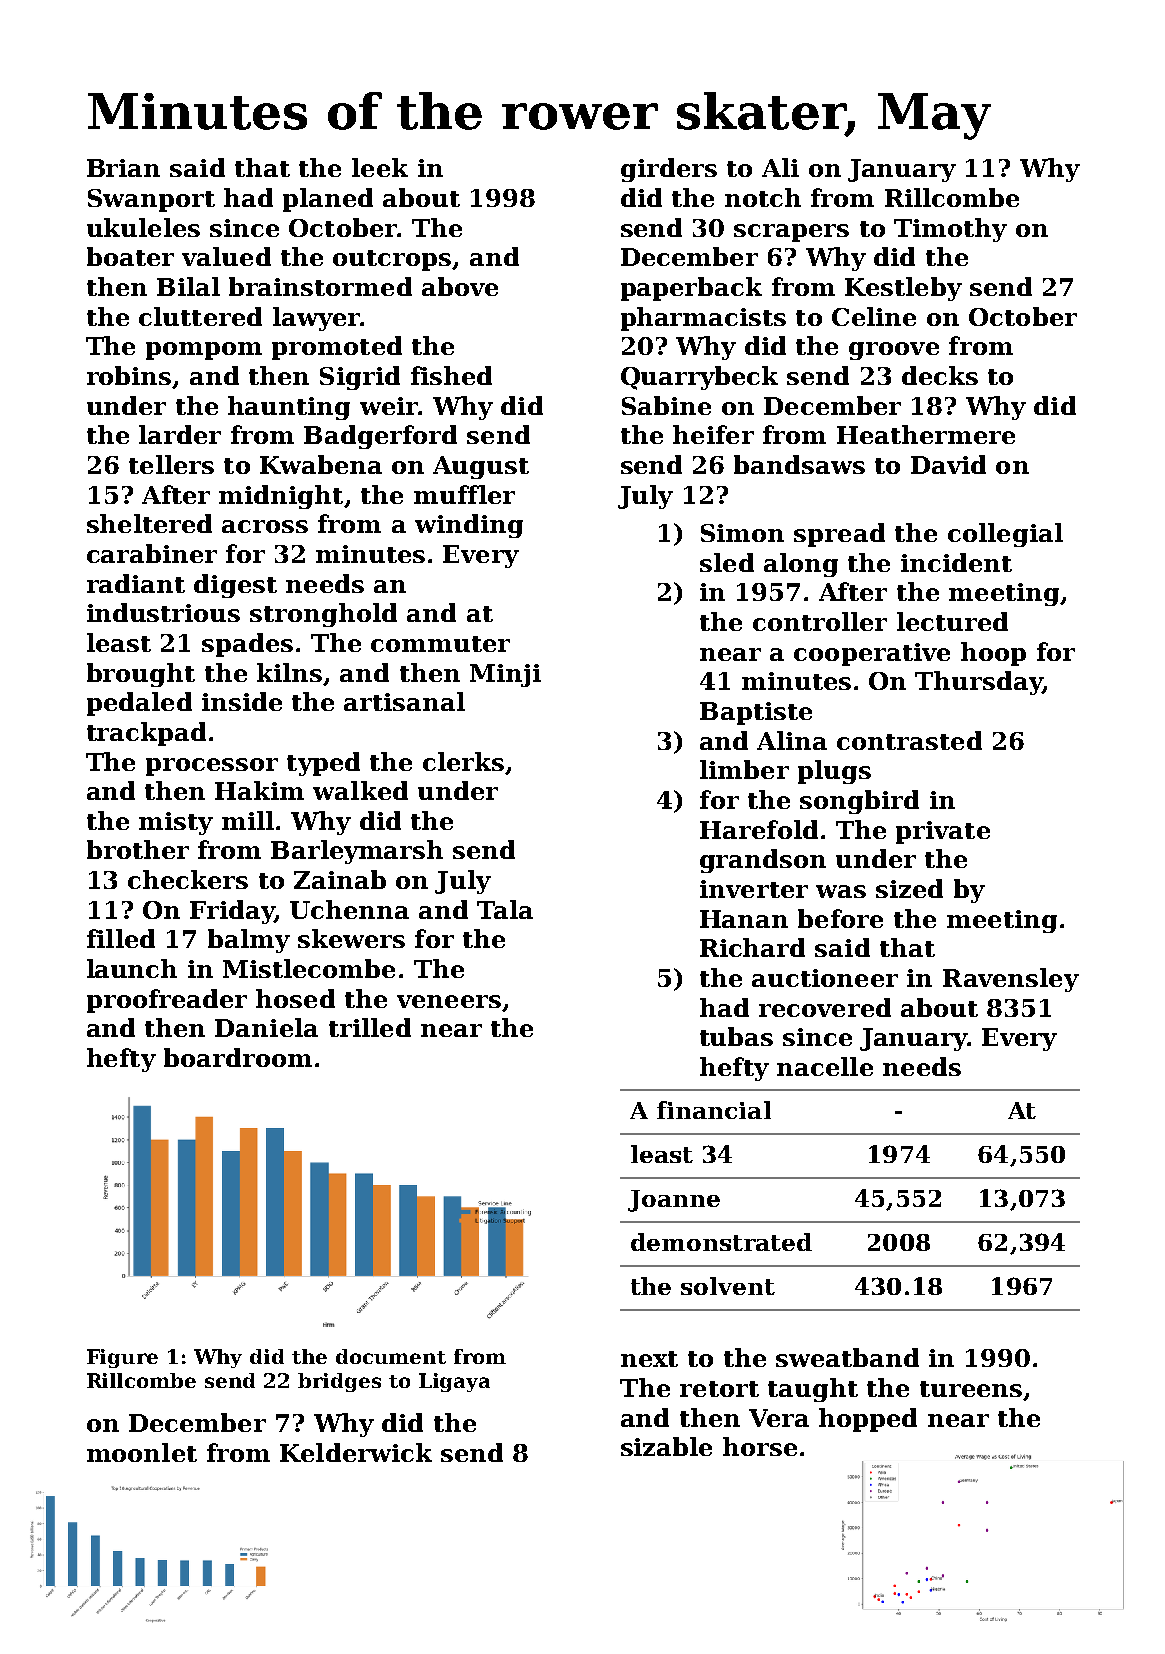  What do you see at coordinates (449, 1001) in the document?
I see `veneers` at bounding box center [449, 1001].
